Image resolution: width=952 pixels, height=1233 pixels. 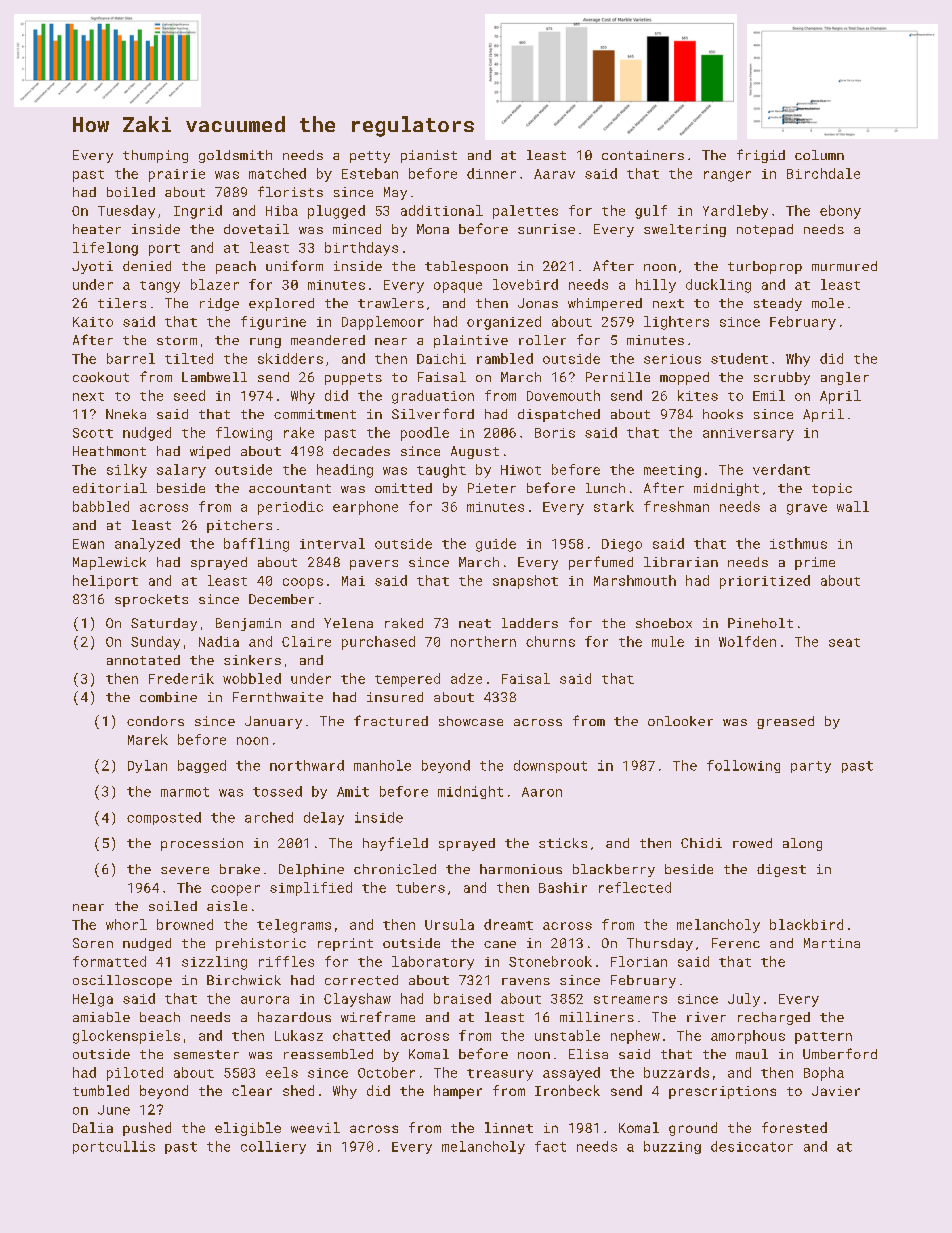 What do you see at coordinates (433, 229) in the image?
I see `Mona` at bounding box center [433, 229].
